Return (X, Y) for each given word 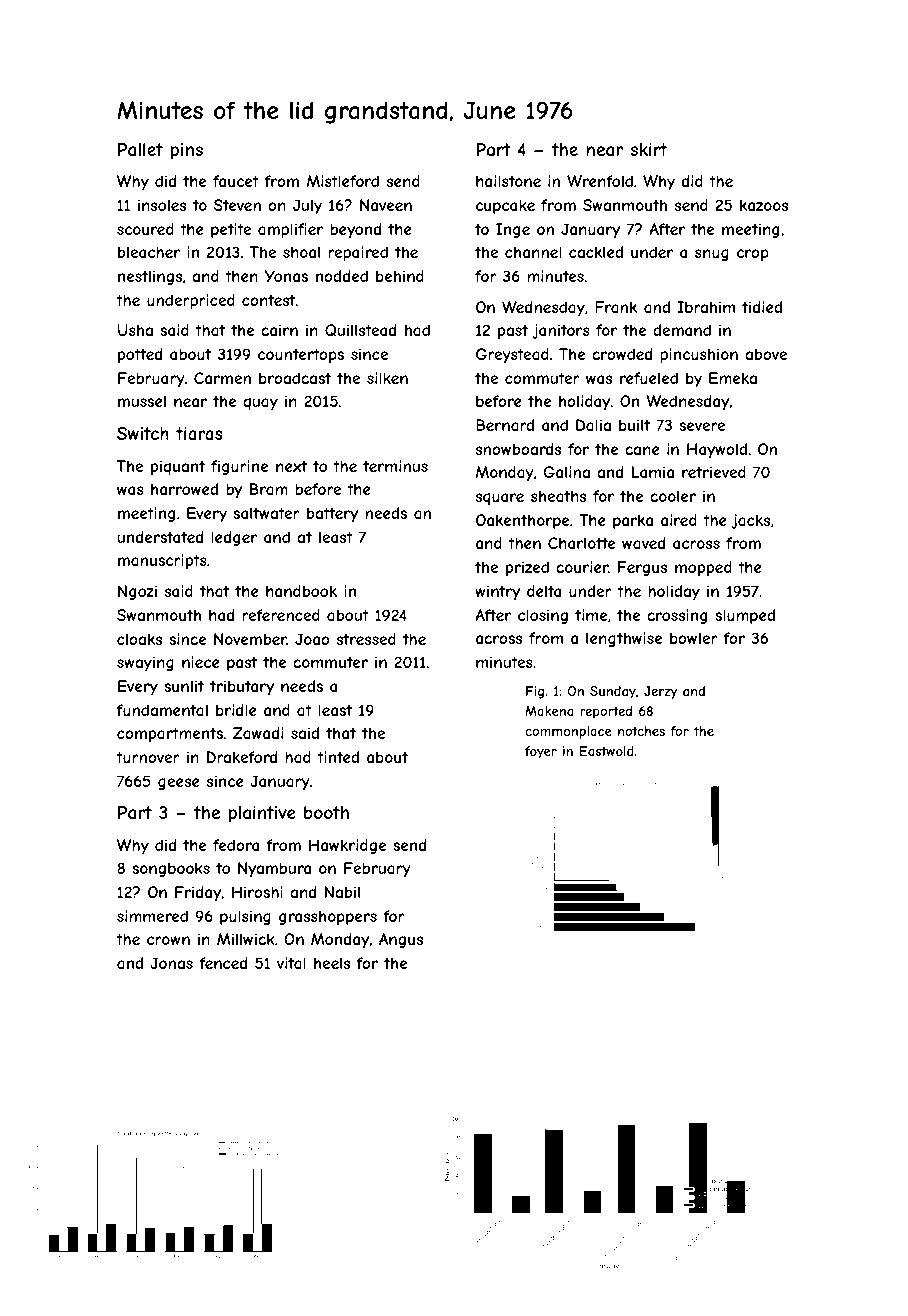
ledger (234, 538)
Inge (513, 230)
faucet (236, 181)
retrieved (714, 472)
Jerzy (660, 692)
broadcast (295, 378)
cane (642, 450)
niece (201, 662)
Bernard (505, 425)
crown (168, 940)
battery (332, 514)
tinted (338, 757)
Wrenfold (600, 181)
